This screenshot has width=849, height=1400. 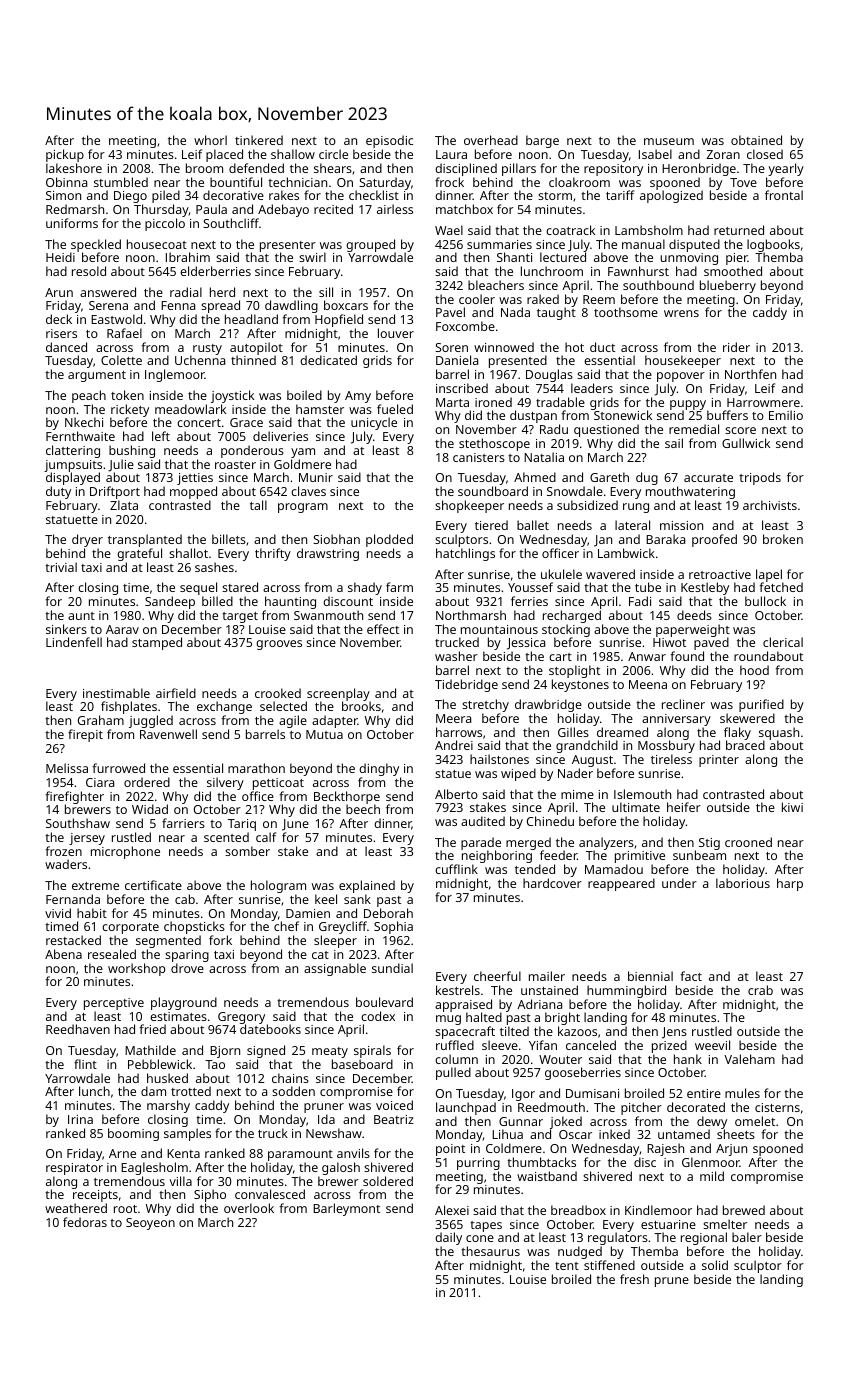 I want to click on Seoyeon, so click(x=150, y=1224).
